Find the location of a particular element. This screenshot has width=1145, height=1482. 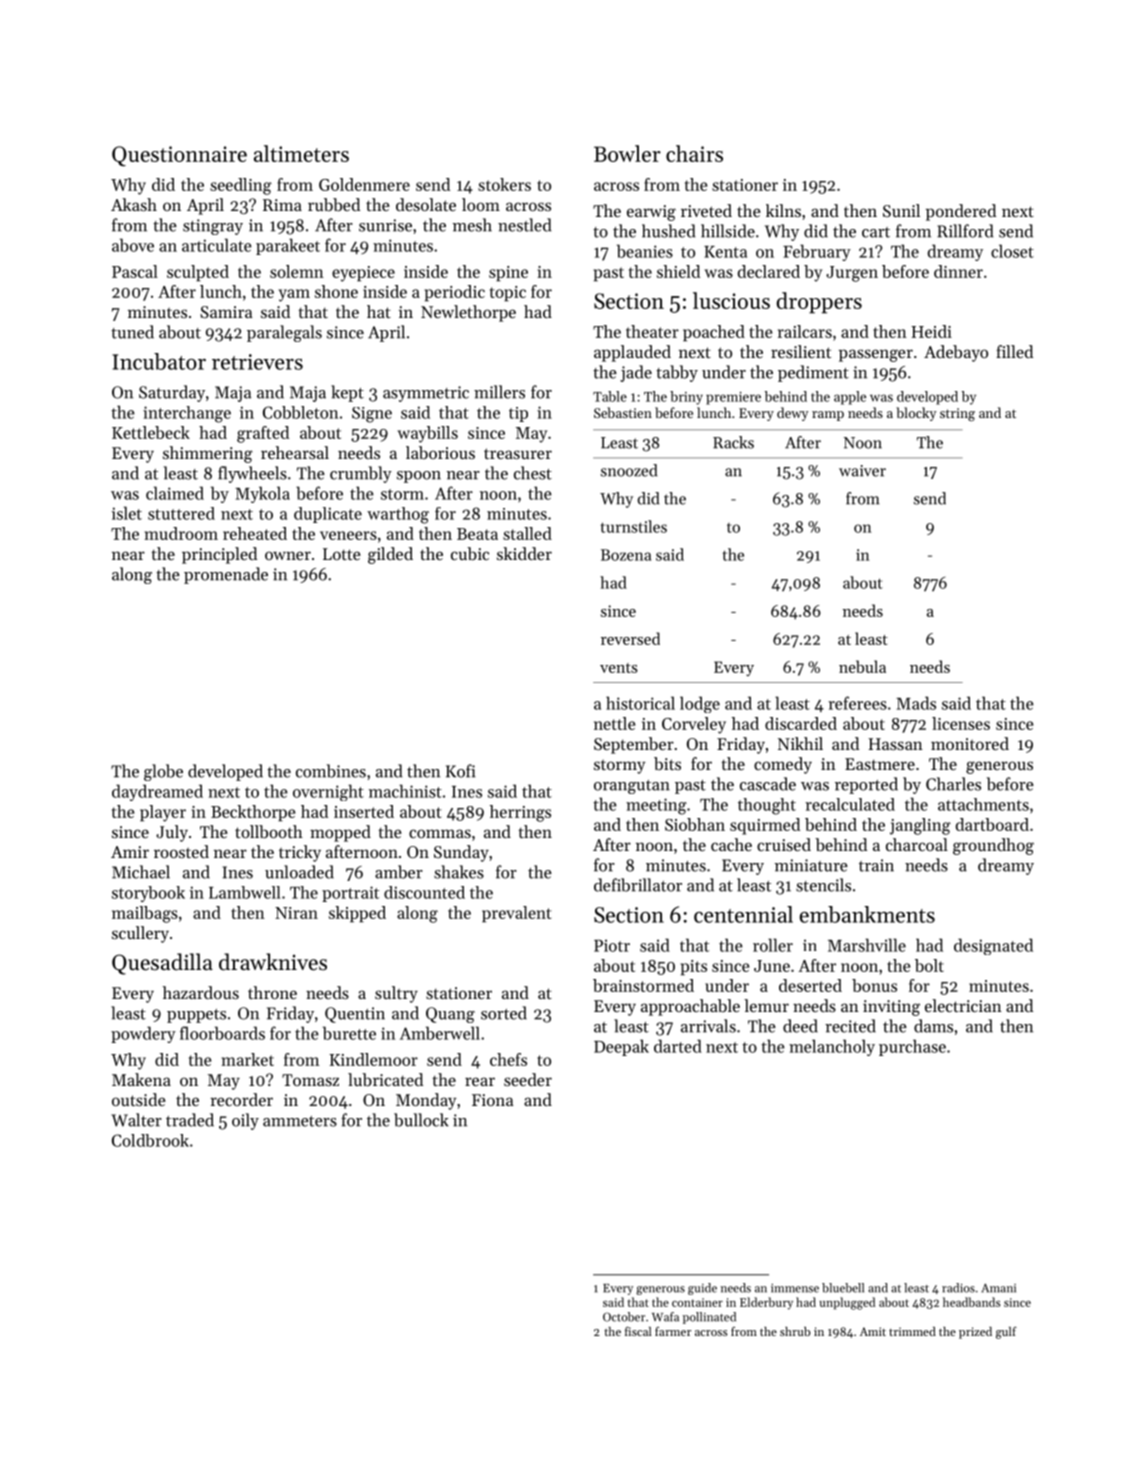

electrician is located at coordinates (963, 1005).
